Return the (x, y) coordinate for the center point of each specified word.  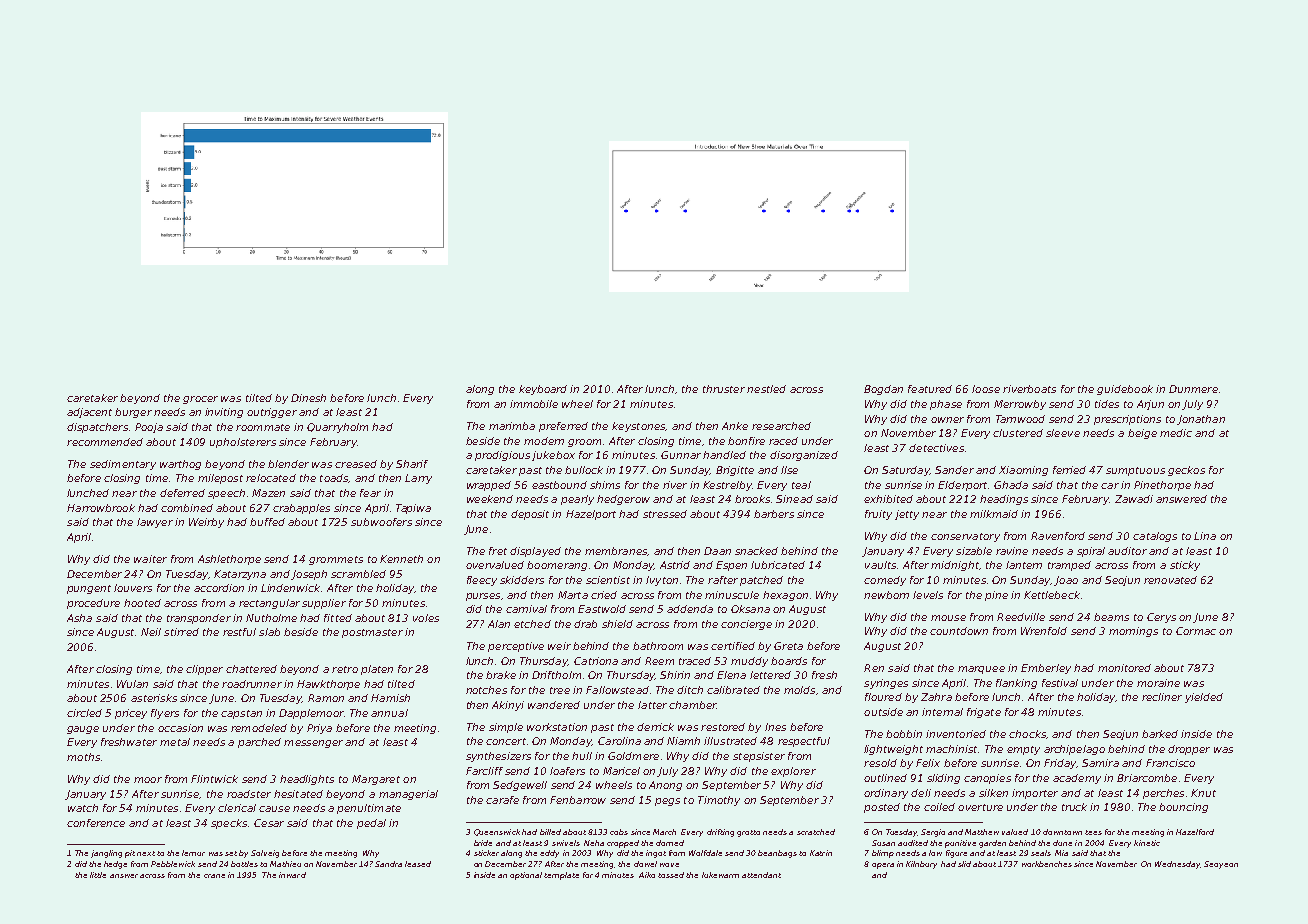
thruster (724, 389)
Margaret (376, 780)
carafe (502, 800)
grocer (200, 400)
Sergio (933, 833)
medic (1176, 433)
